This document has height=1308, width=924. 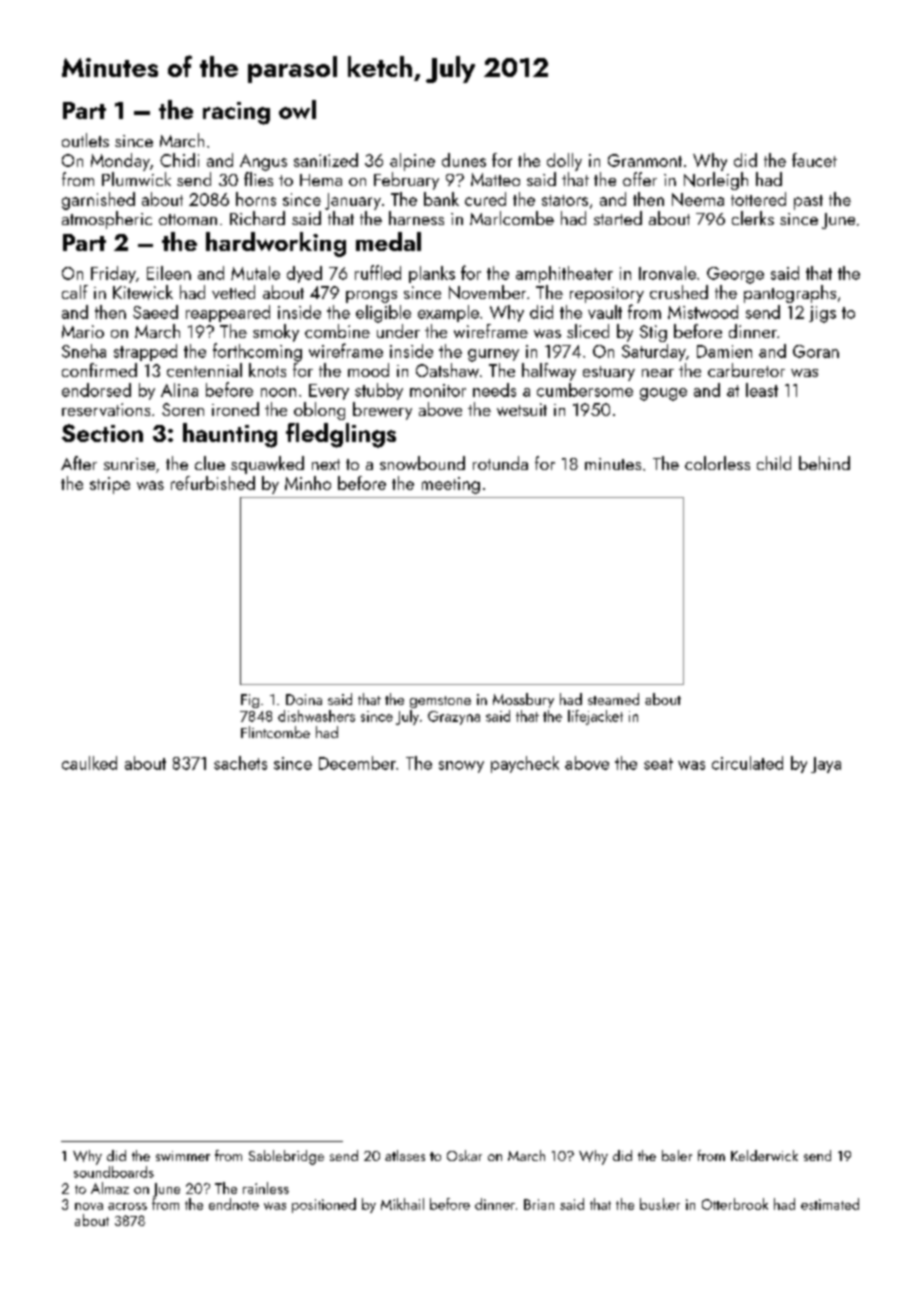 What do you see at coordinates (564, 162) in the document?
I see `dolly` at bounding box center [564, 162].
